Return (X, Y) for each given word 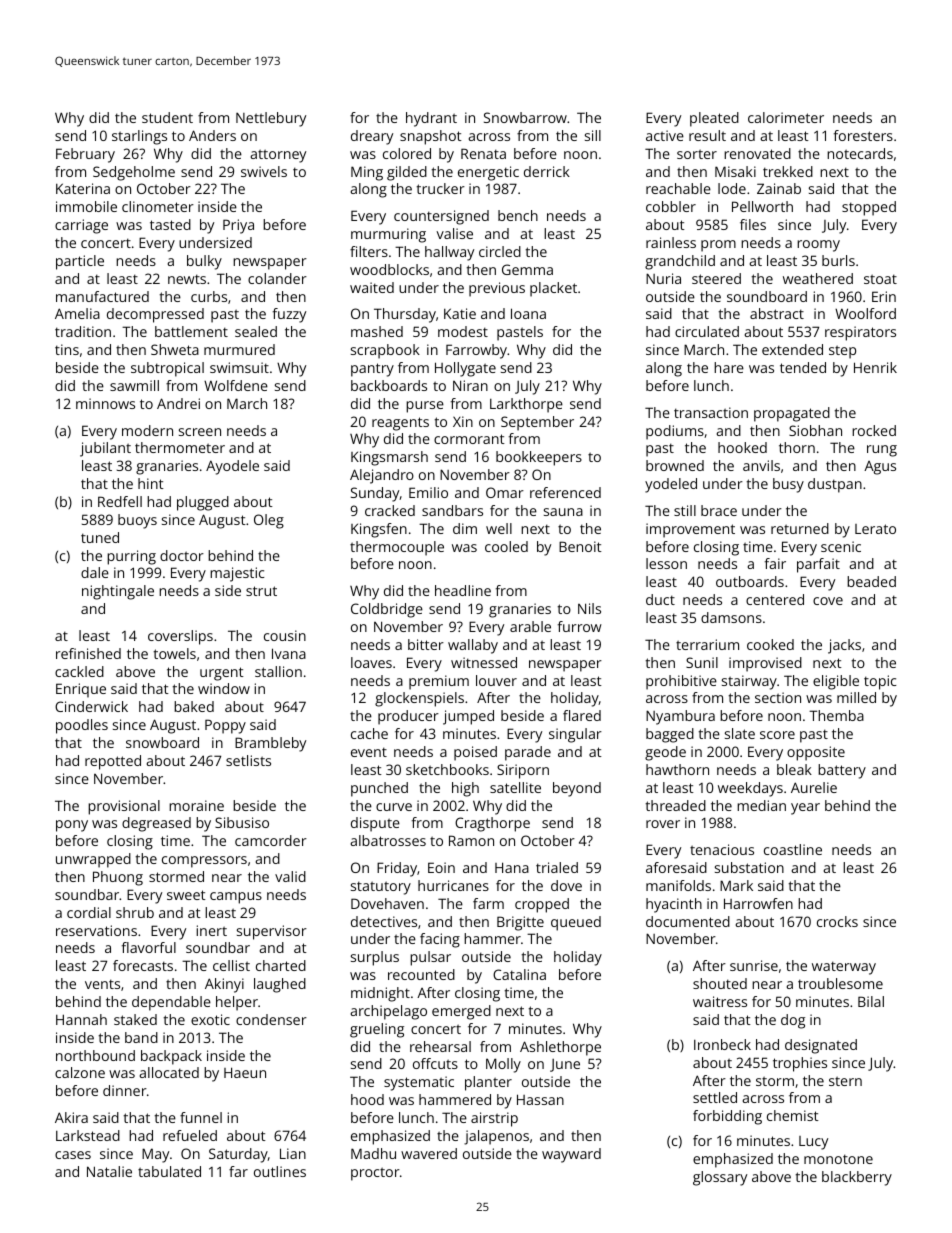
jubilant (105, 449)
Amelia (77, 313)
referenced (565, 492)
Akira (71, 1117)
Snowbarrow (525, 117)
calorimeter (786, 117)
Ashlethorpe (560, 1048)
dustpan (835, 485)
